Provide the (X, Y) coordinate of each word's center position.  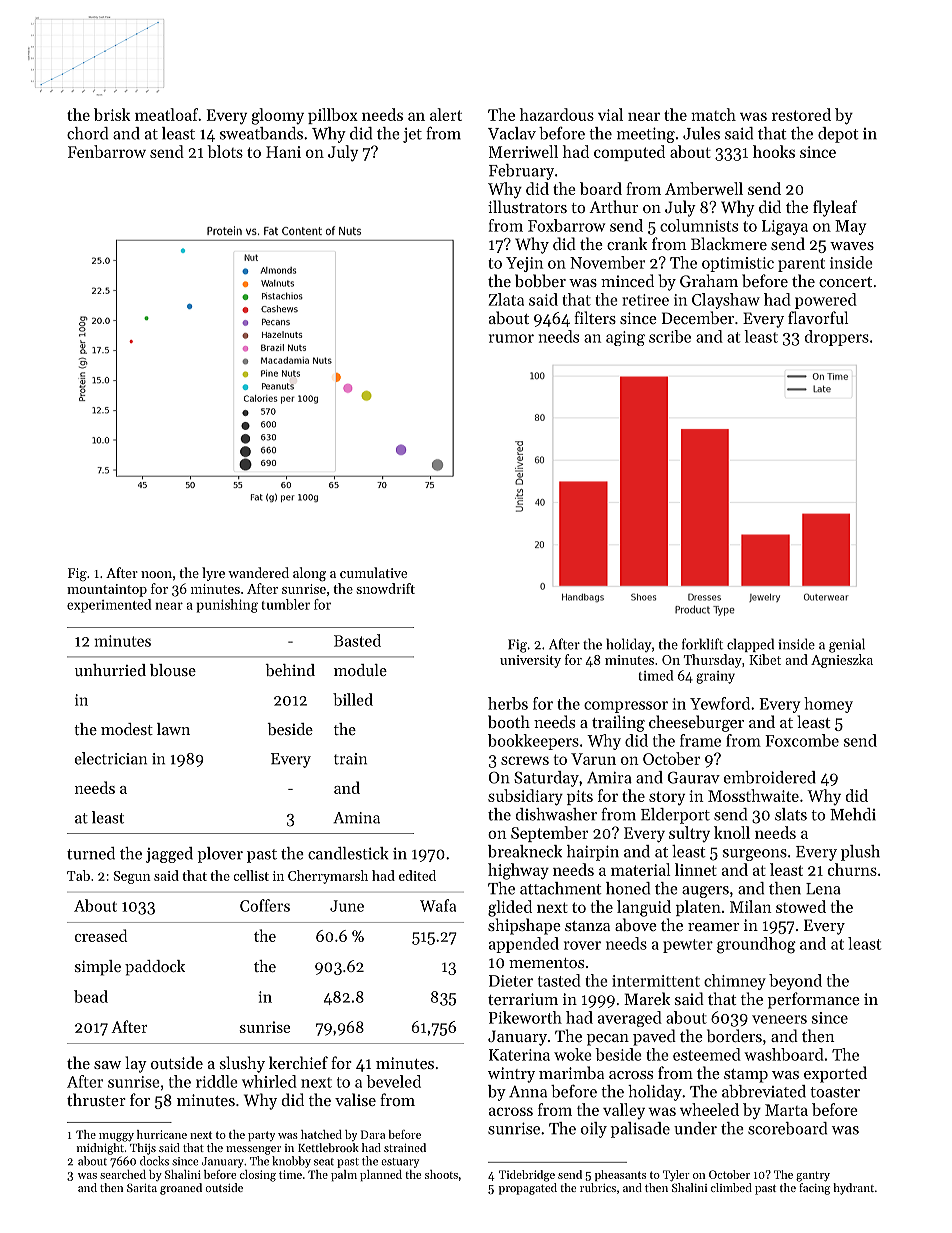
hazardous (557, 114)
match (713, 114)
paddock (155, 968)
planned (381, 1175)
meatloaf (166, 114)
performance (814, 1000)
